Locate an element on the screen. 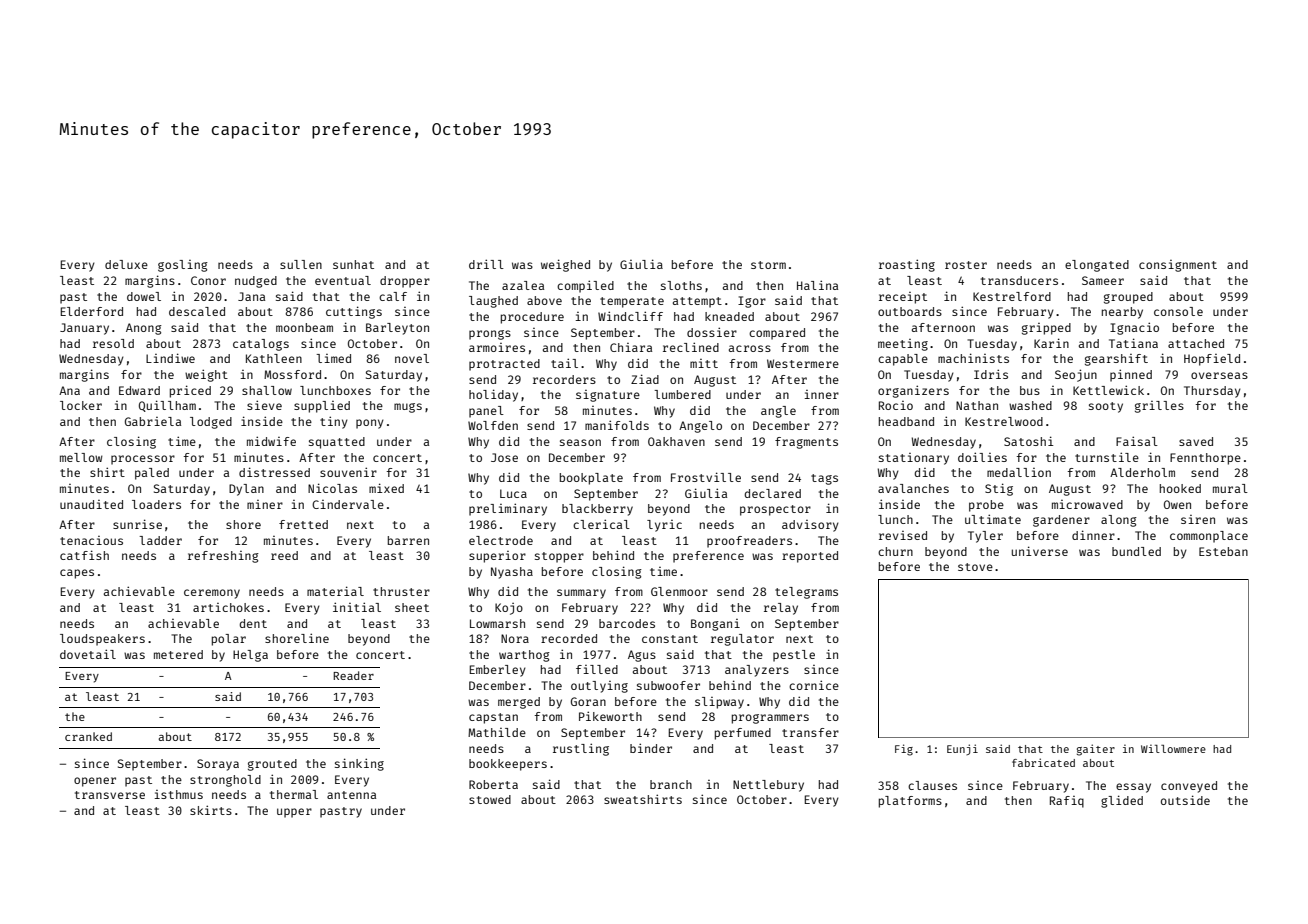 This screenshot has height=924, width=1308. initial is located at coordinates (357, 607).
